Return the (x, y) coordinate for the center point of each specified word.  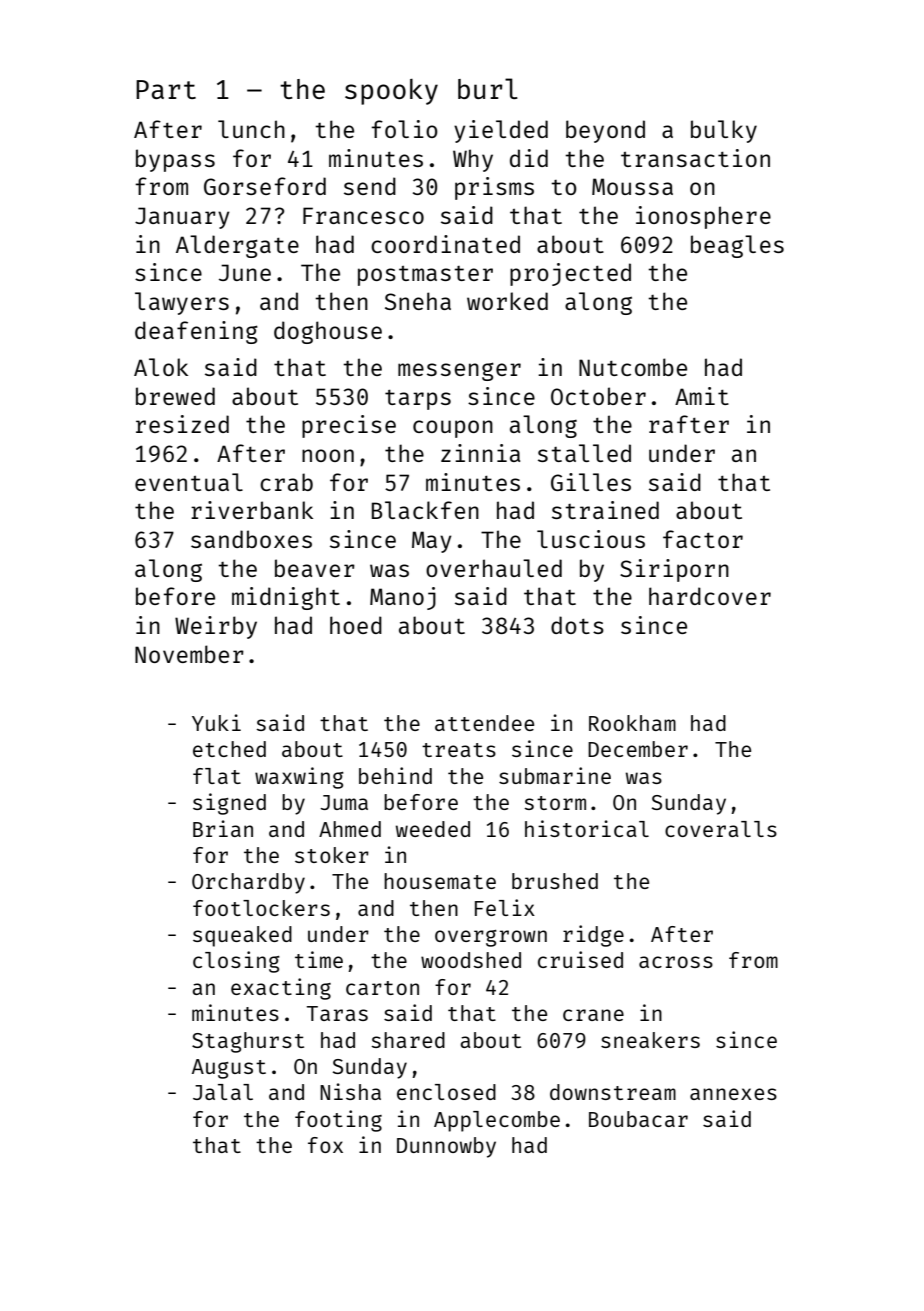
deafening (196, 332)
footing (338, 1121)
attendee (484, 723)
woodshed (471, 960)
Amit (702, 396)
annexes (733, 1094)
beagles (737, 246)
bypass (175, 160)
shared (408, 1040)
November (189, 654)
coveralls (721, 829)
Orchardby (248, 883)
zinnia (480, 453)
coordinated (445, 244)
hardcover (710, 596)
